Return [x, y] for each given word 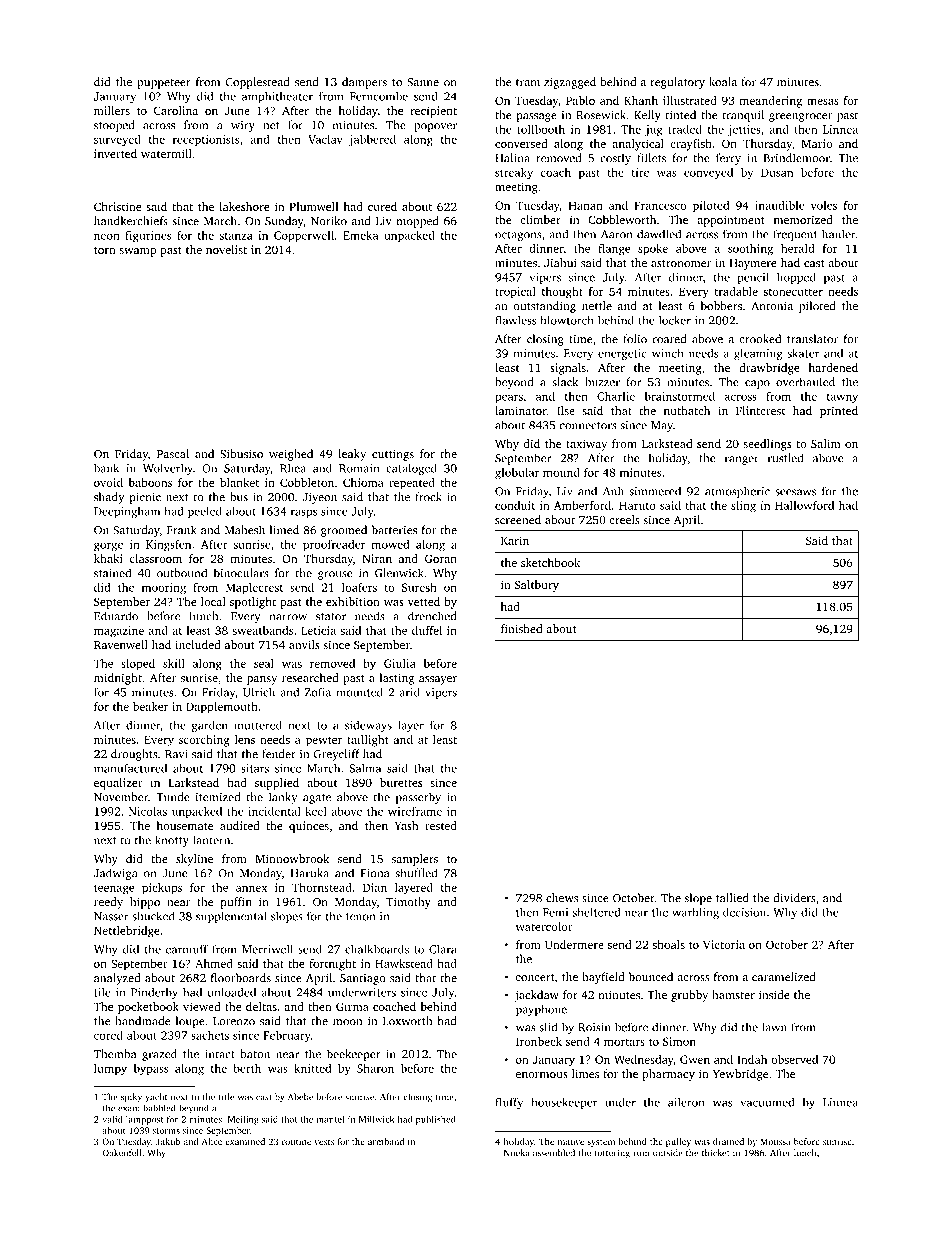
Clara [443, 949]
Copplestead [258, 83]
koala [723, 82]
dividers [794, 898]
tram [528, 82]
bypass [151, 1070]
